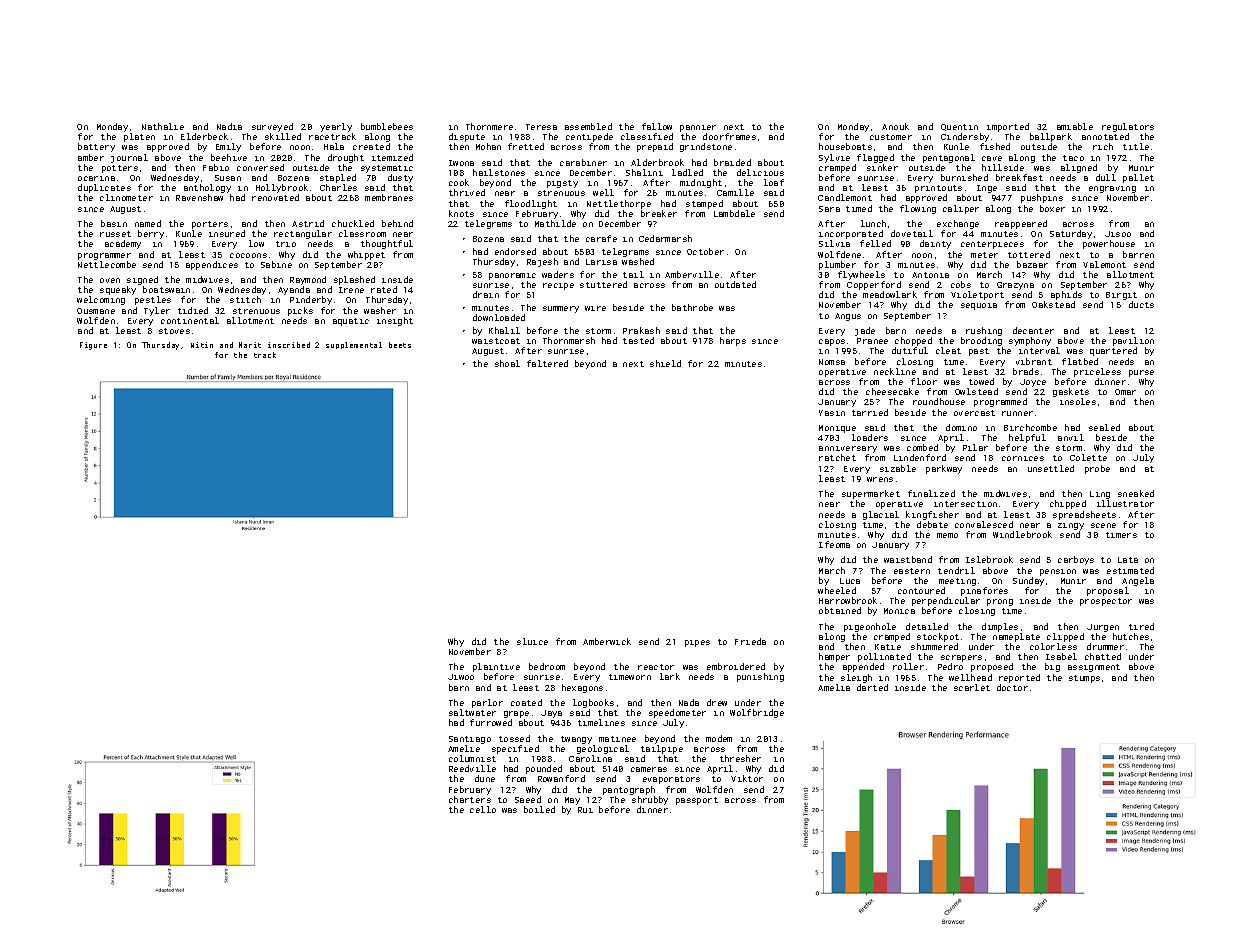  I want to click on potters, so click(120, 169).
